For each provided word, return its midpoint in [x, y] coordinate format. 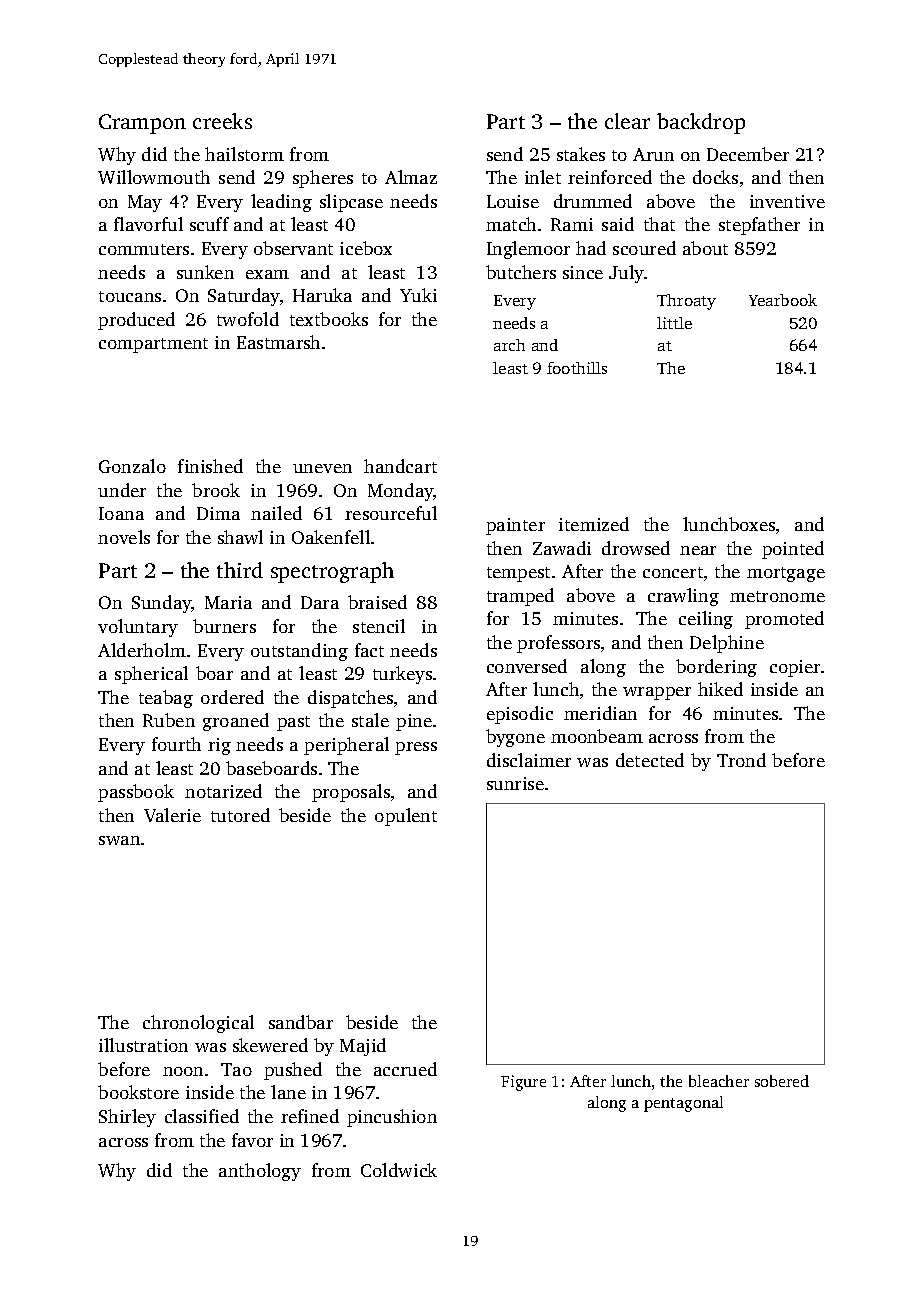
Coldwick [399, 1170]
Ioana [121, 513]
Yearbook [783, 300]
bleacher [719, 1081]
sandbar [301, 1022]
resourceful [391, 513]
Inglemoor [528, 250]
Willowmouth [154, 177]
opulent [406, 817]
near [698, 550]
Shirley [127, 1118]
